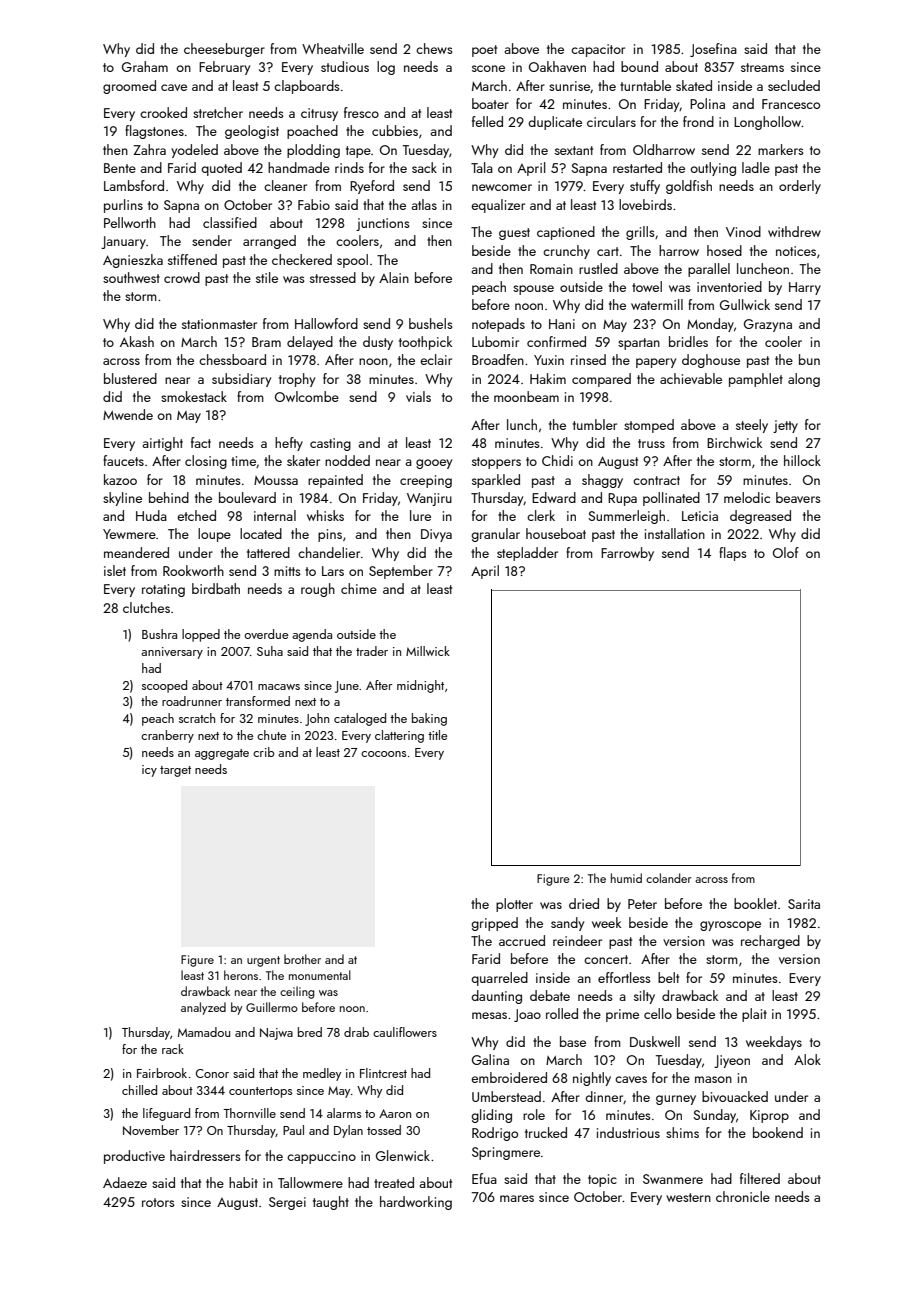 This screenshot has height=1308, width=924. What do you see at coordinates (626, 878) in the screenshot?
I see `humid` at bounding box center [626, 878].
